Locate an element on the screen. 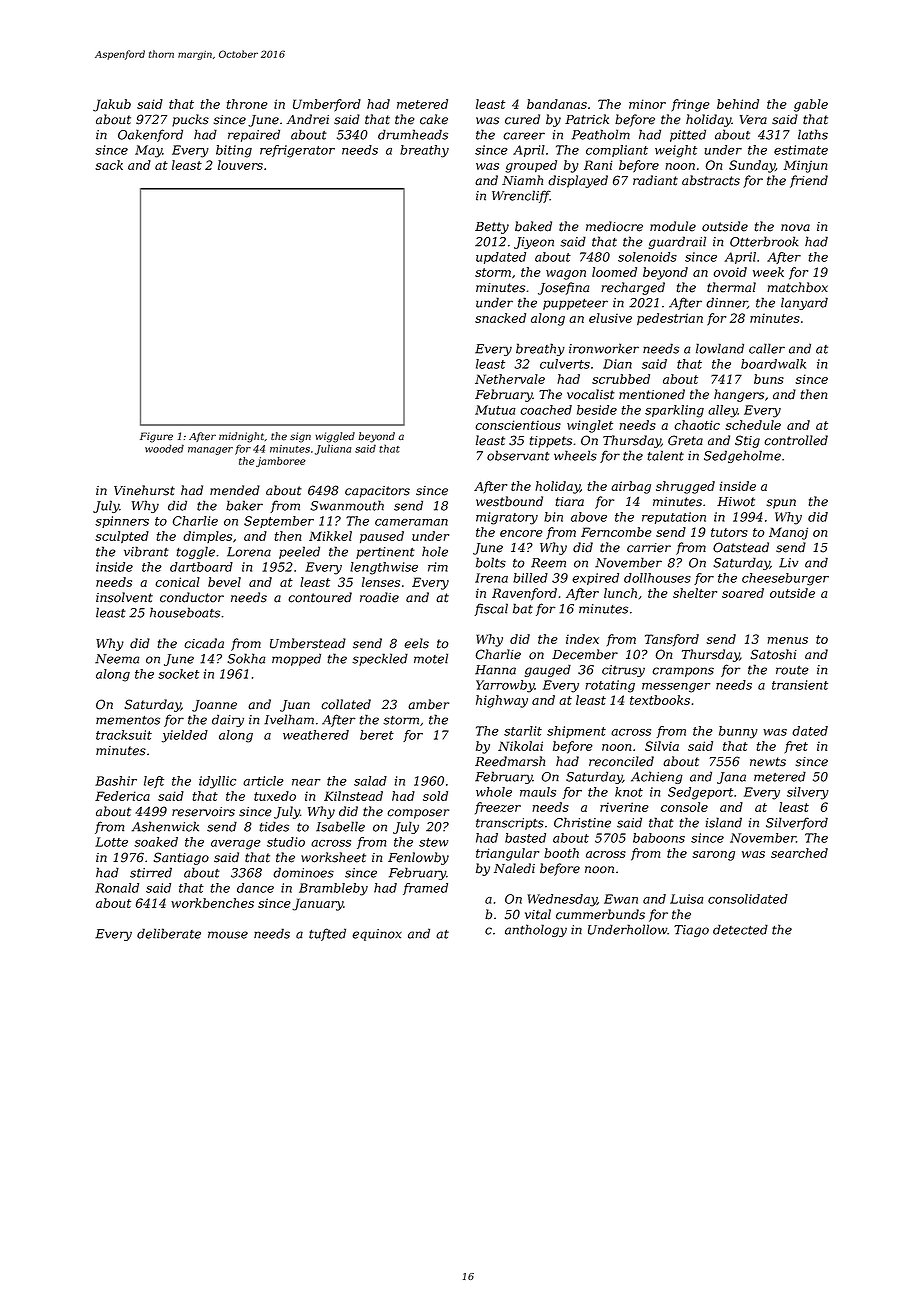 The image size is (924, 1308). thermal is located at coordinates (731, 287).
